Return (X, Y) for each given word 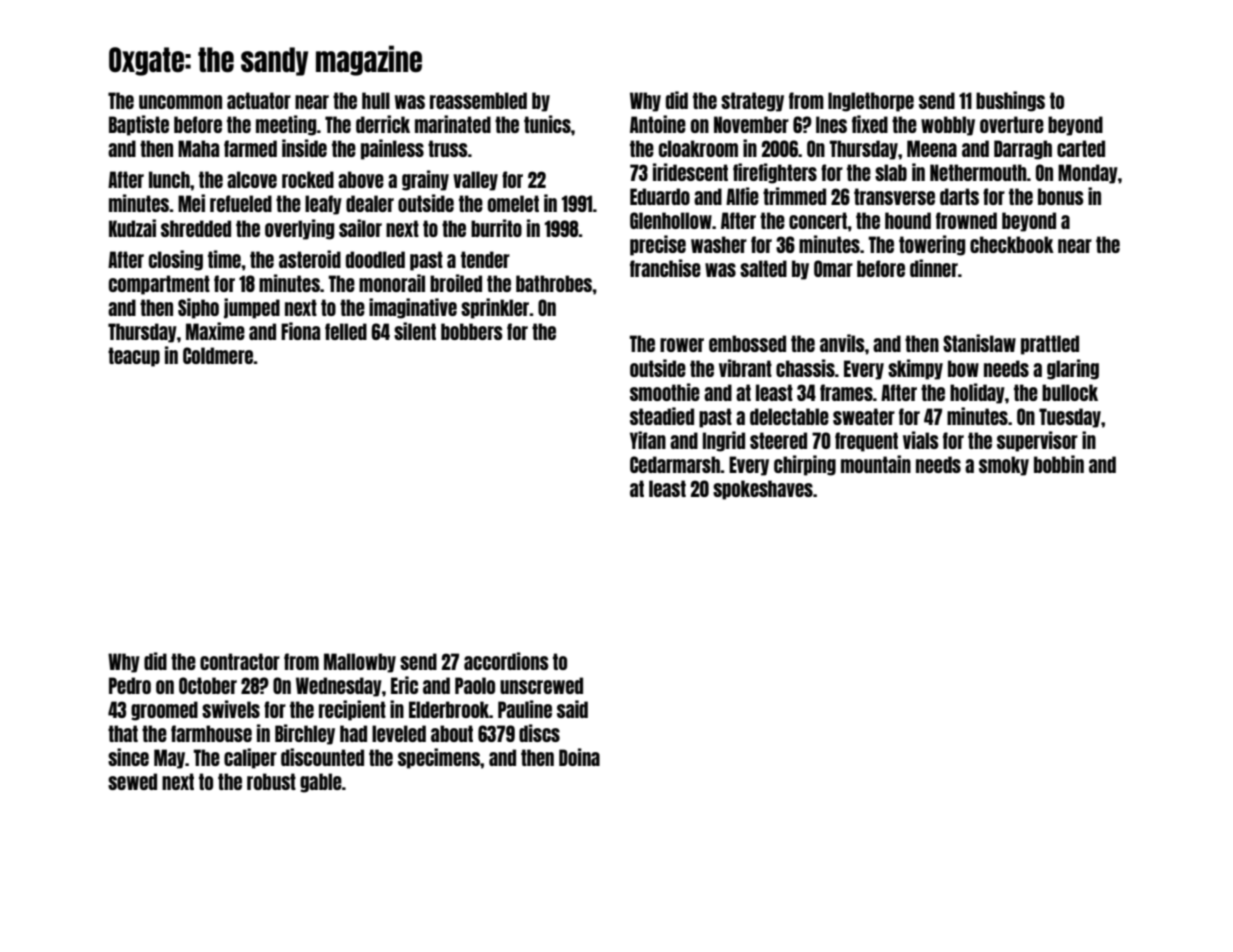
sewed (132, 781)
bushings (1010, 101)
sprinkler (495, 308)
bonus (1061, 196)
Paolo (475, 685)
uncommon (180, 102)
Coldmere (218, 355)
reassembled (478, 100)
